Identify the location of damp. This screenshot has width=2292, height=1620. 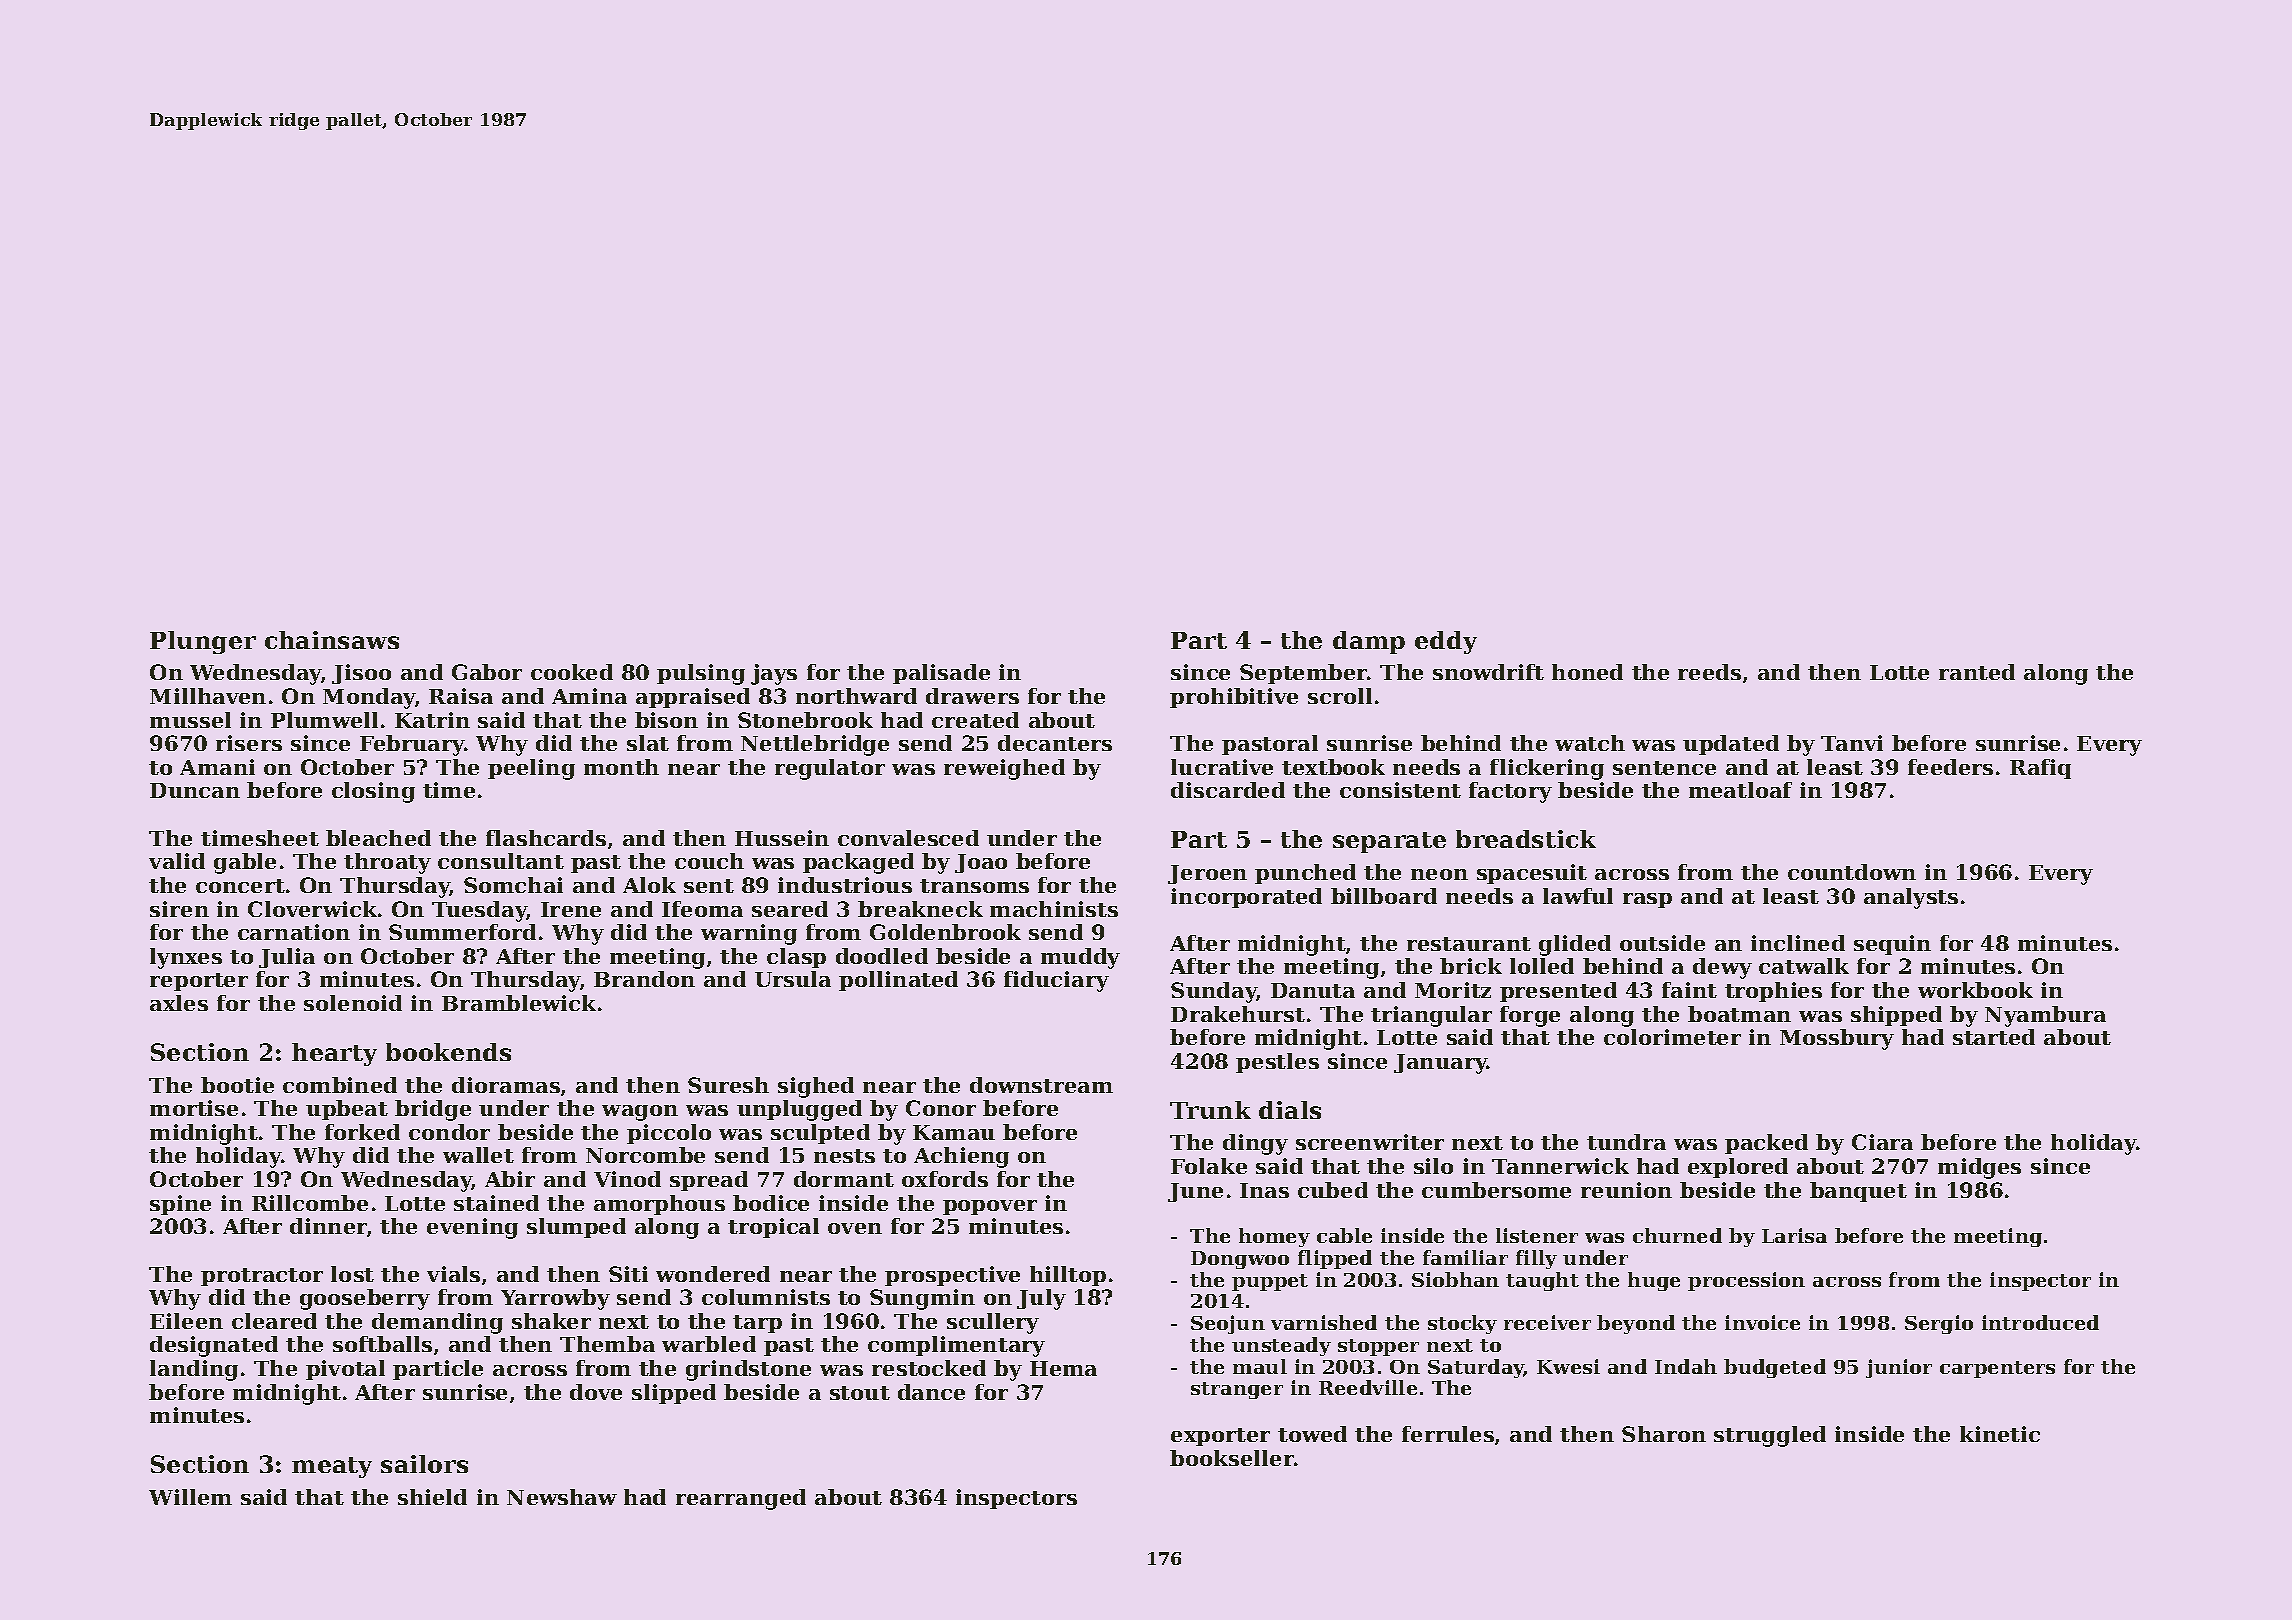
(1369, 642).
